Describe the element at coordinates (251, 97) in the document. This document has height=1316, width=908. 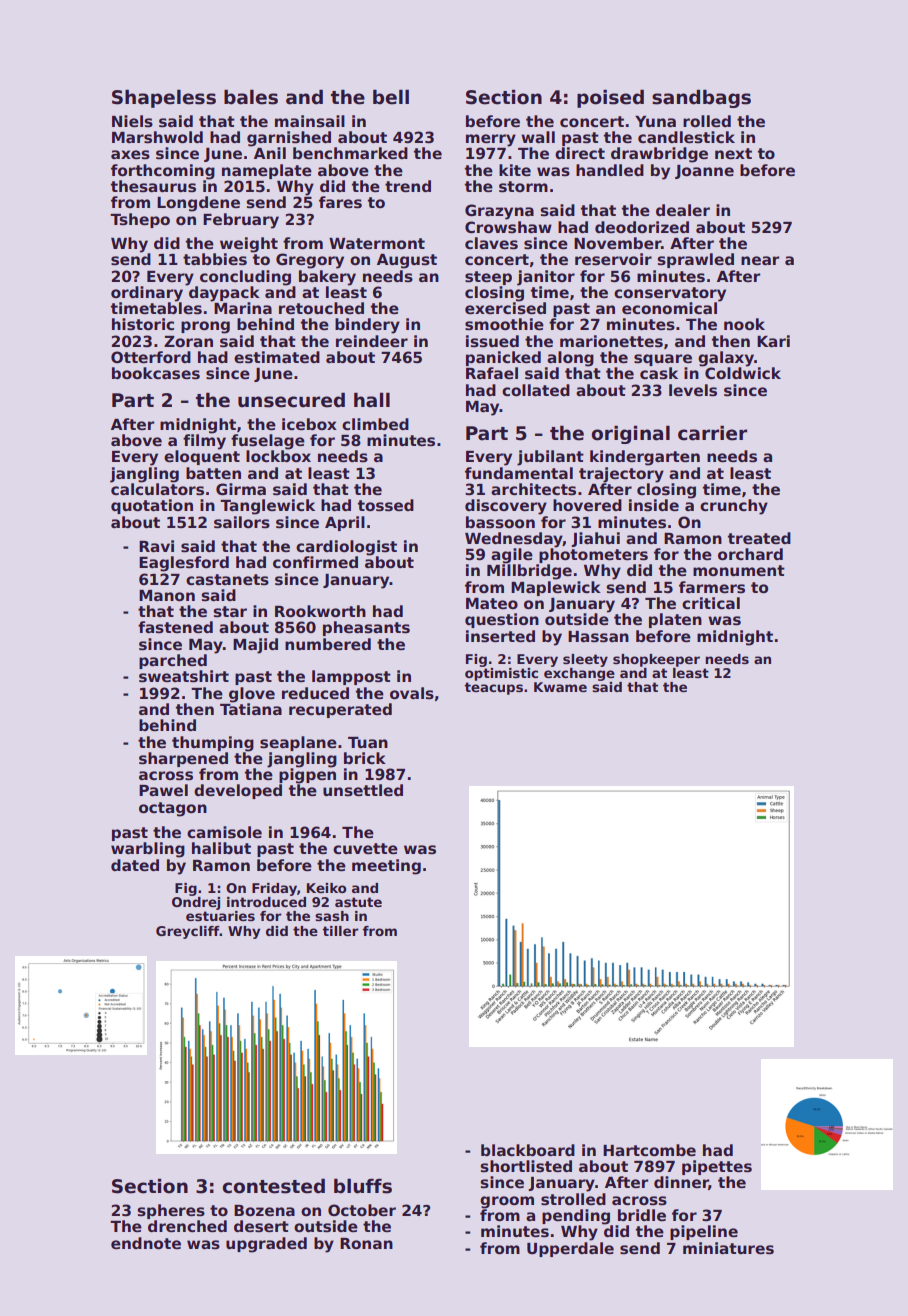
I see `bales` at that location.
